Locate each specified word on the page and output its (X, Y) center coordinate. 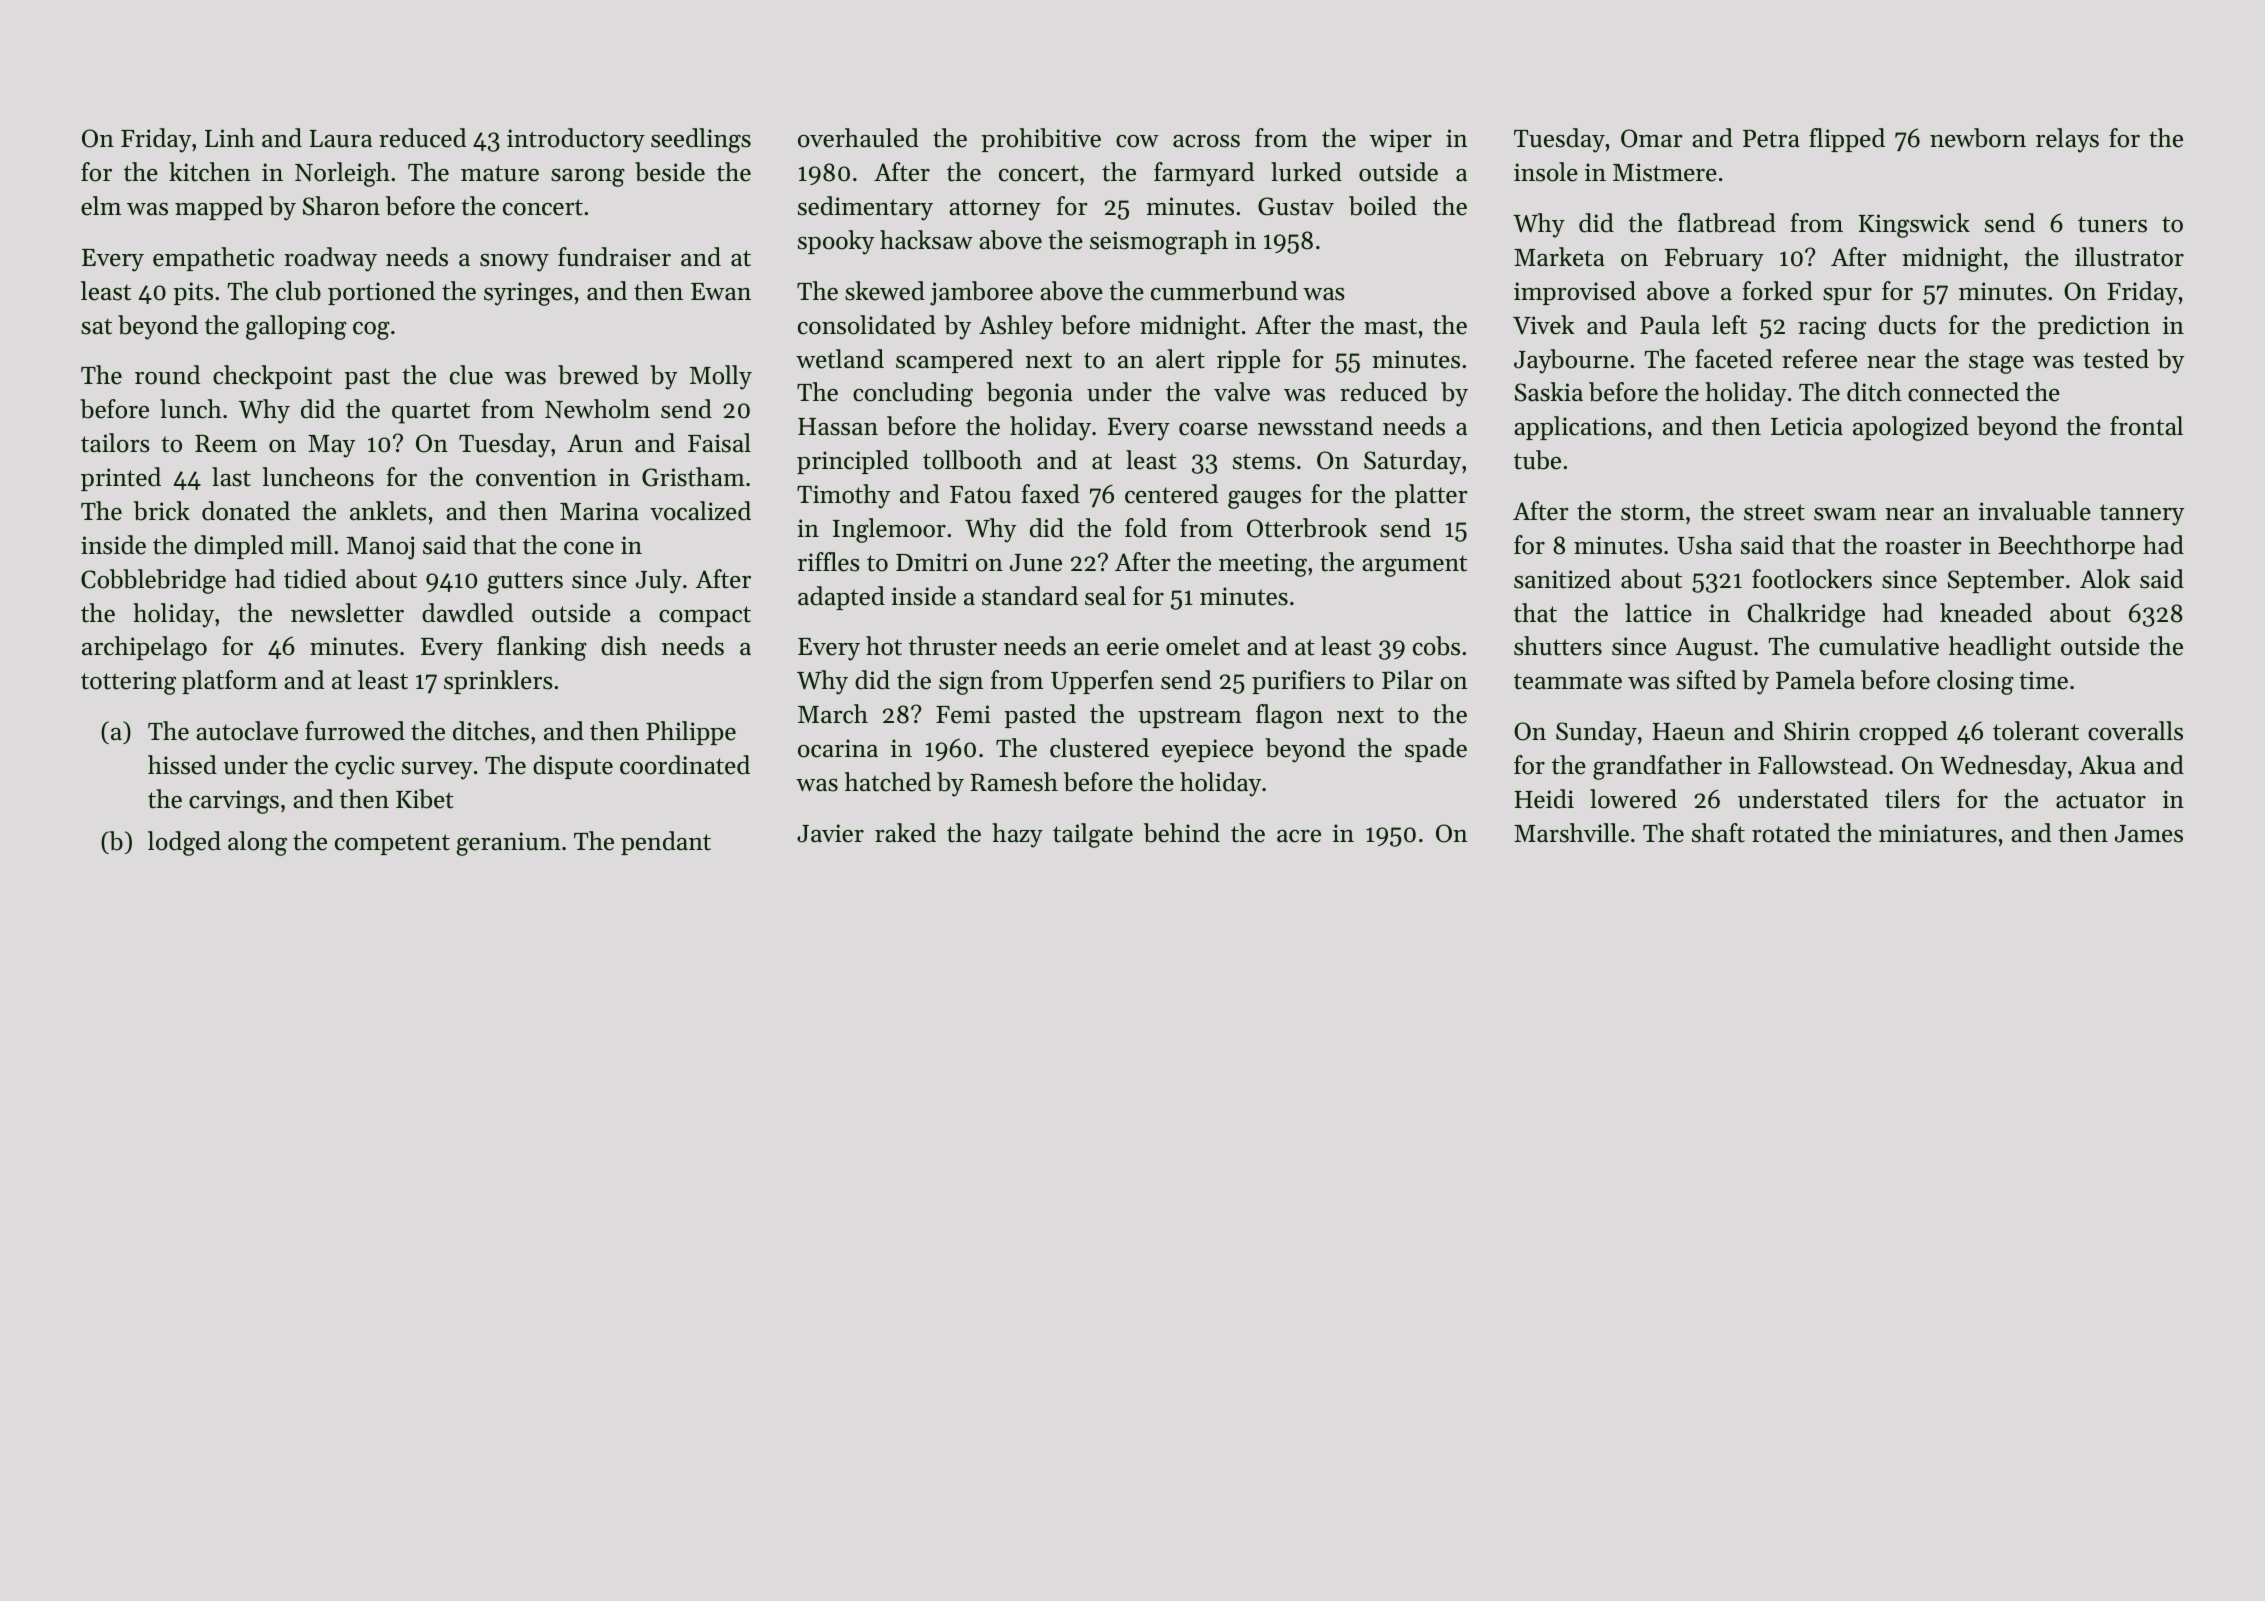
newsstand (1315, 426)
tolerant (2036, 731)
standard (1030, 596)
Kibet (425, 799)
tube (1537, 460)
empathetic (213, 259)
